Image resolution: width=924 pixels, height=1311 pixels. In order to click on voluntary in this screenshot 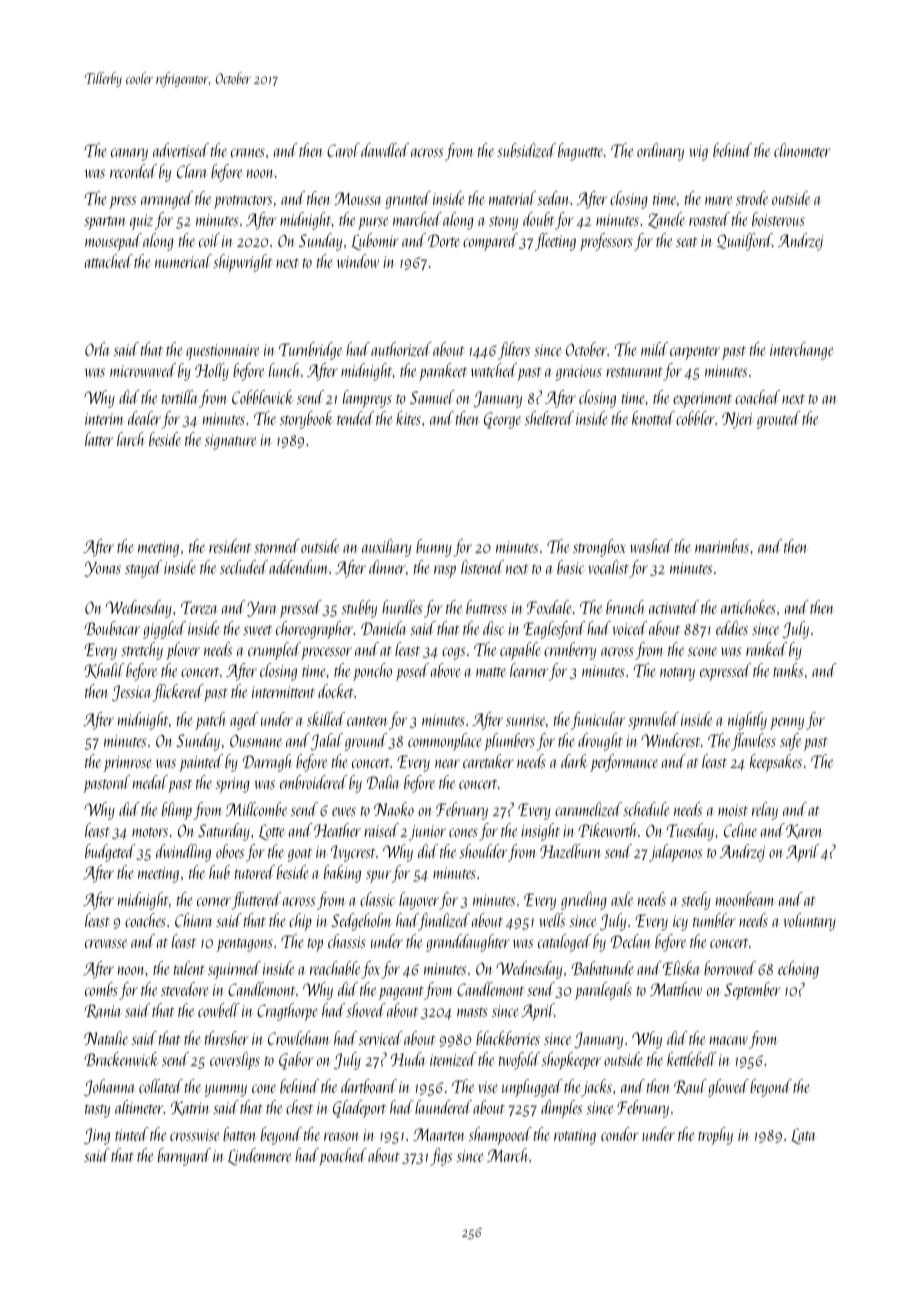, I will do `click(810, 922)`.
